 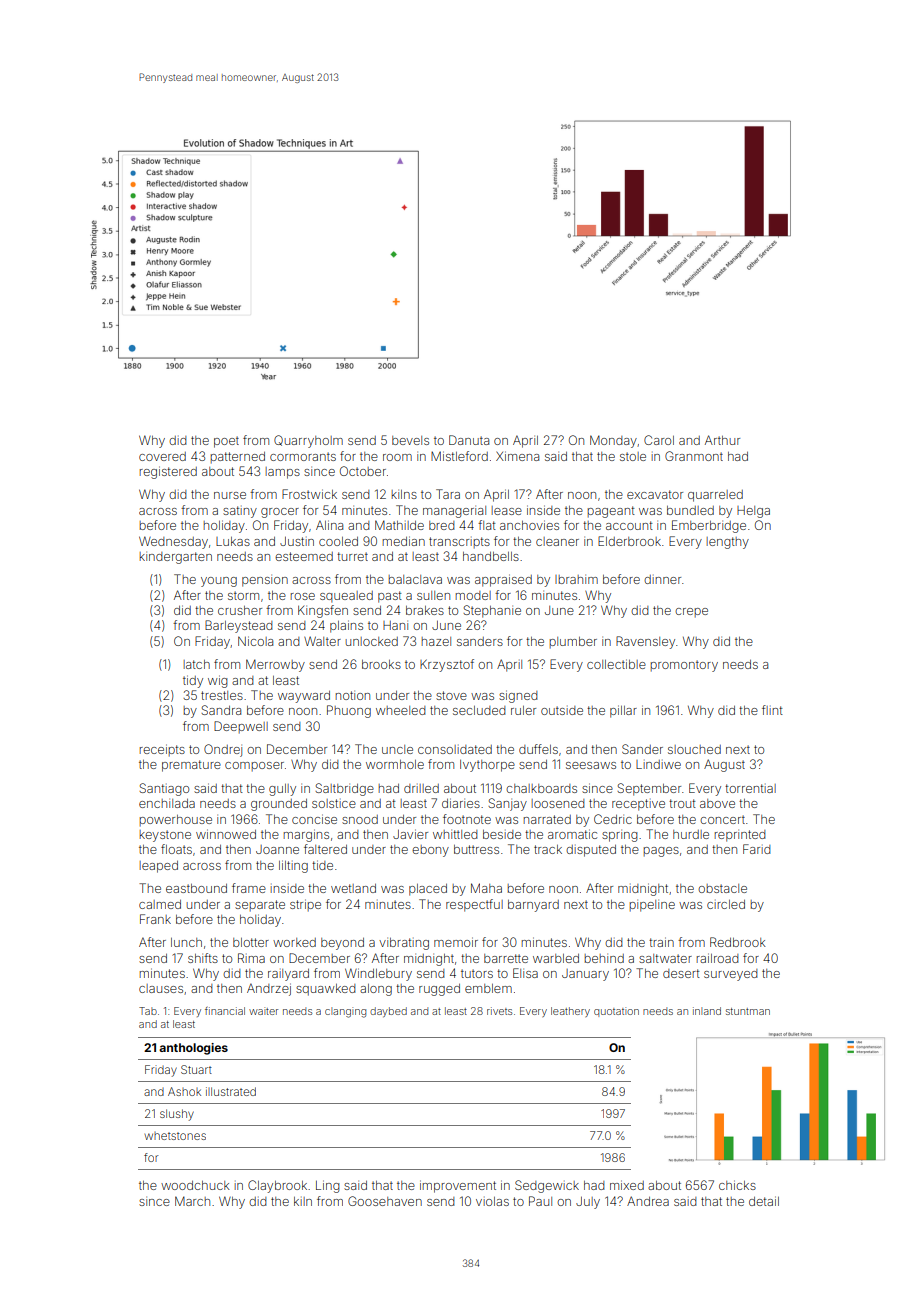 What do you see at coordinates (308, 441) in the image?
I see `Quarryholm` at bounding box center [308, 441].
